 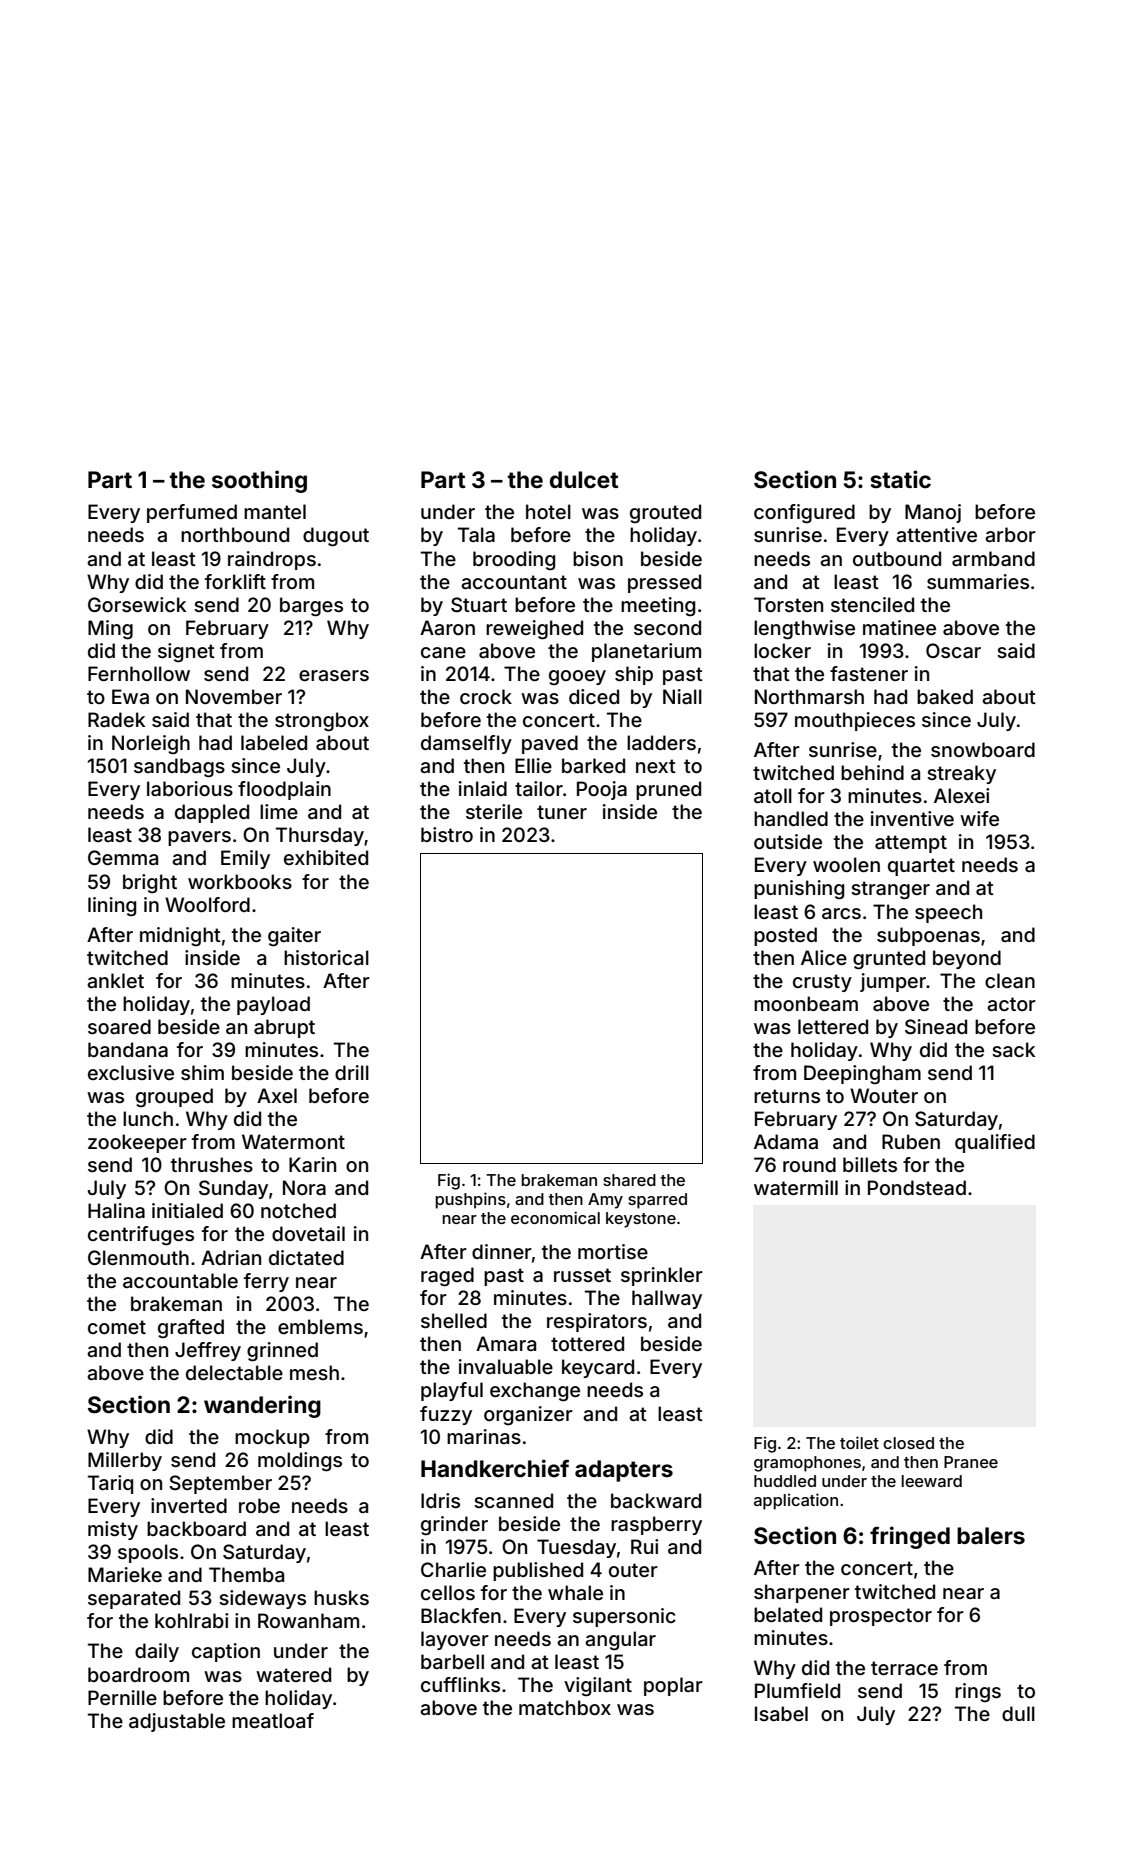 What do you see at coordinates (535, 1391) in the document?
I see `exchange` at bounding box center [535, 1391].
